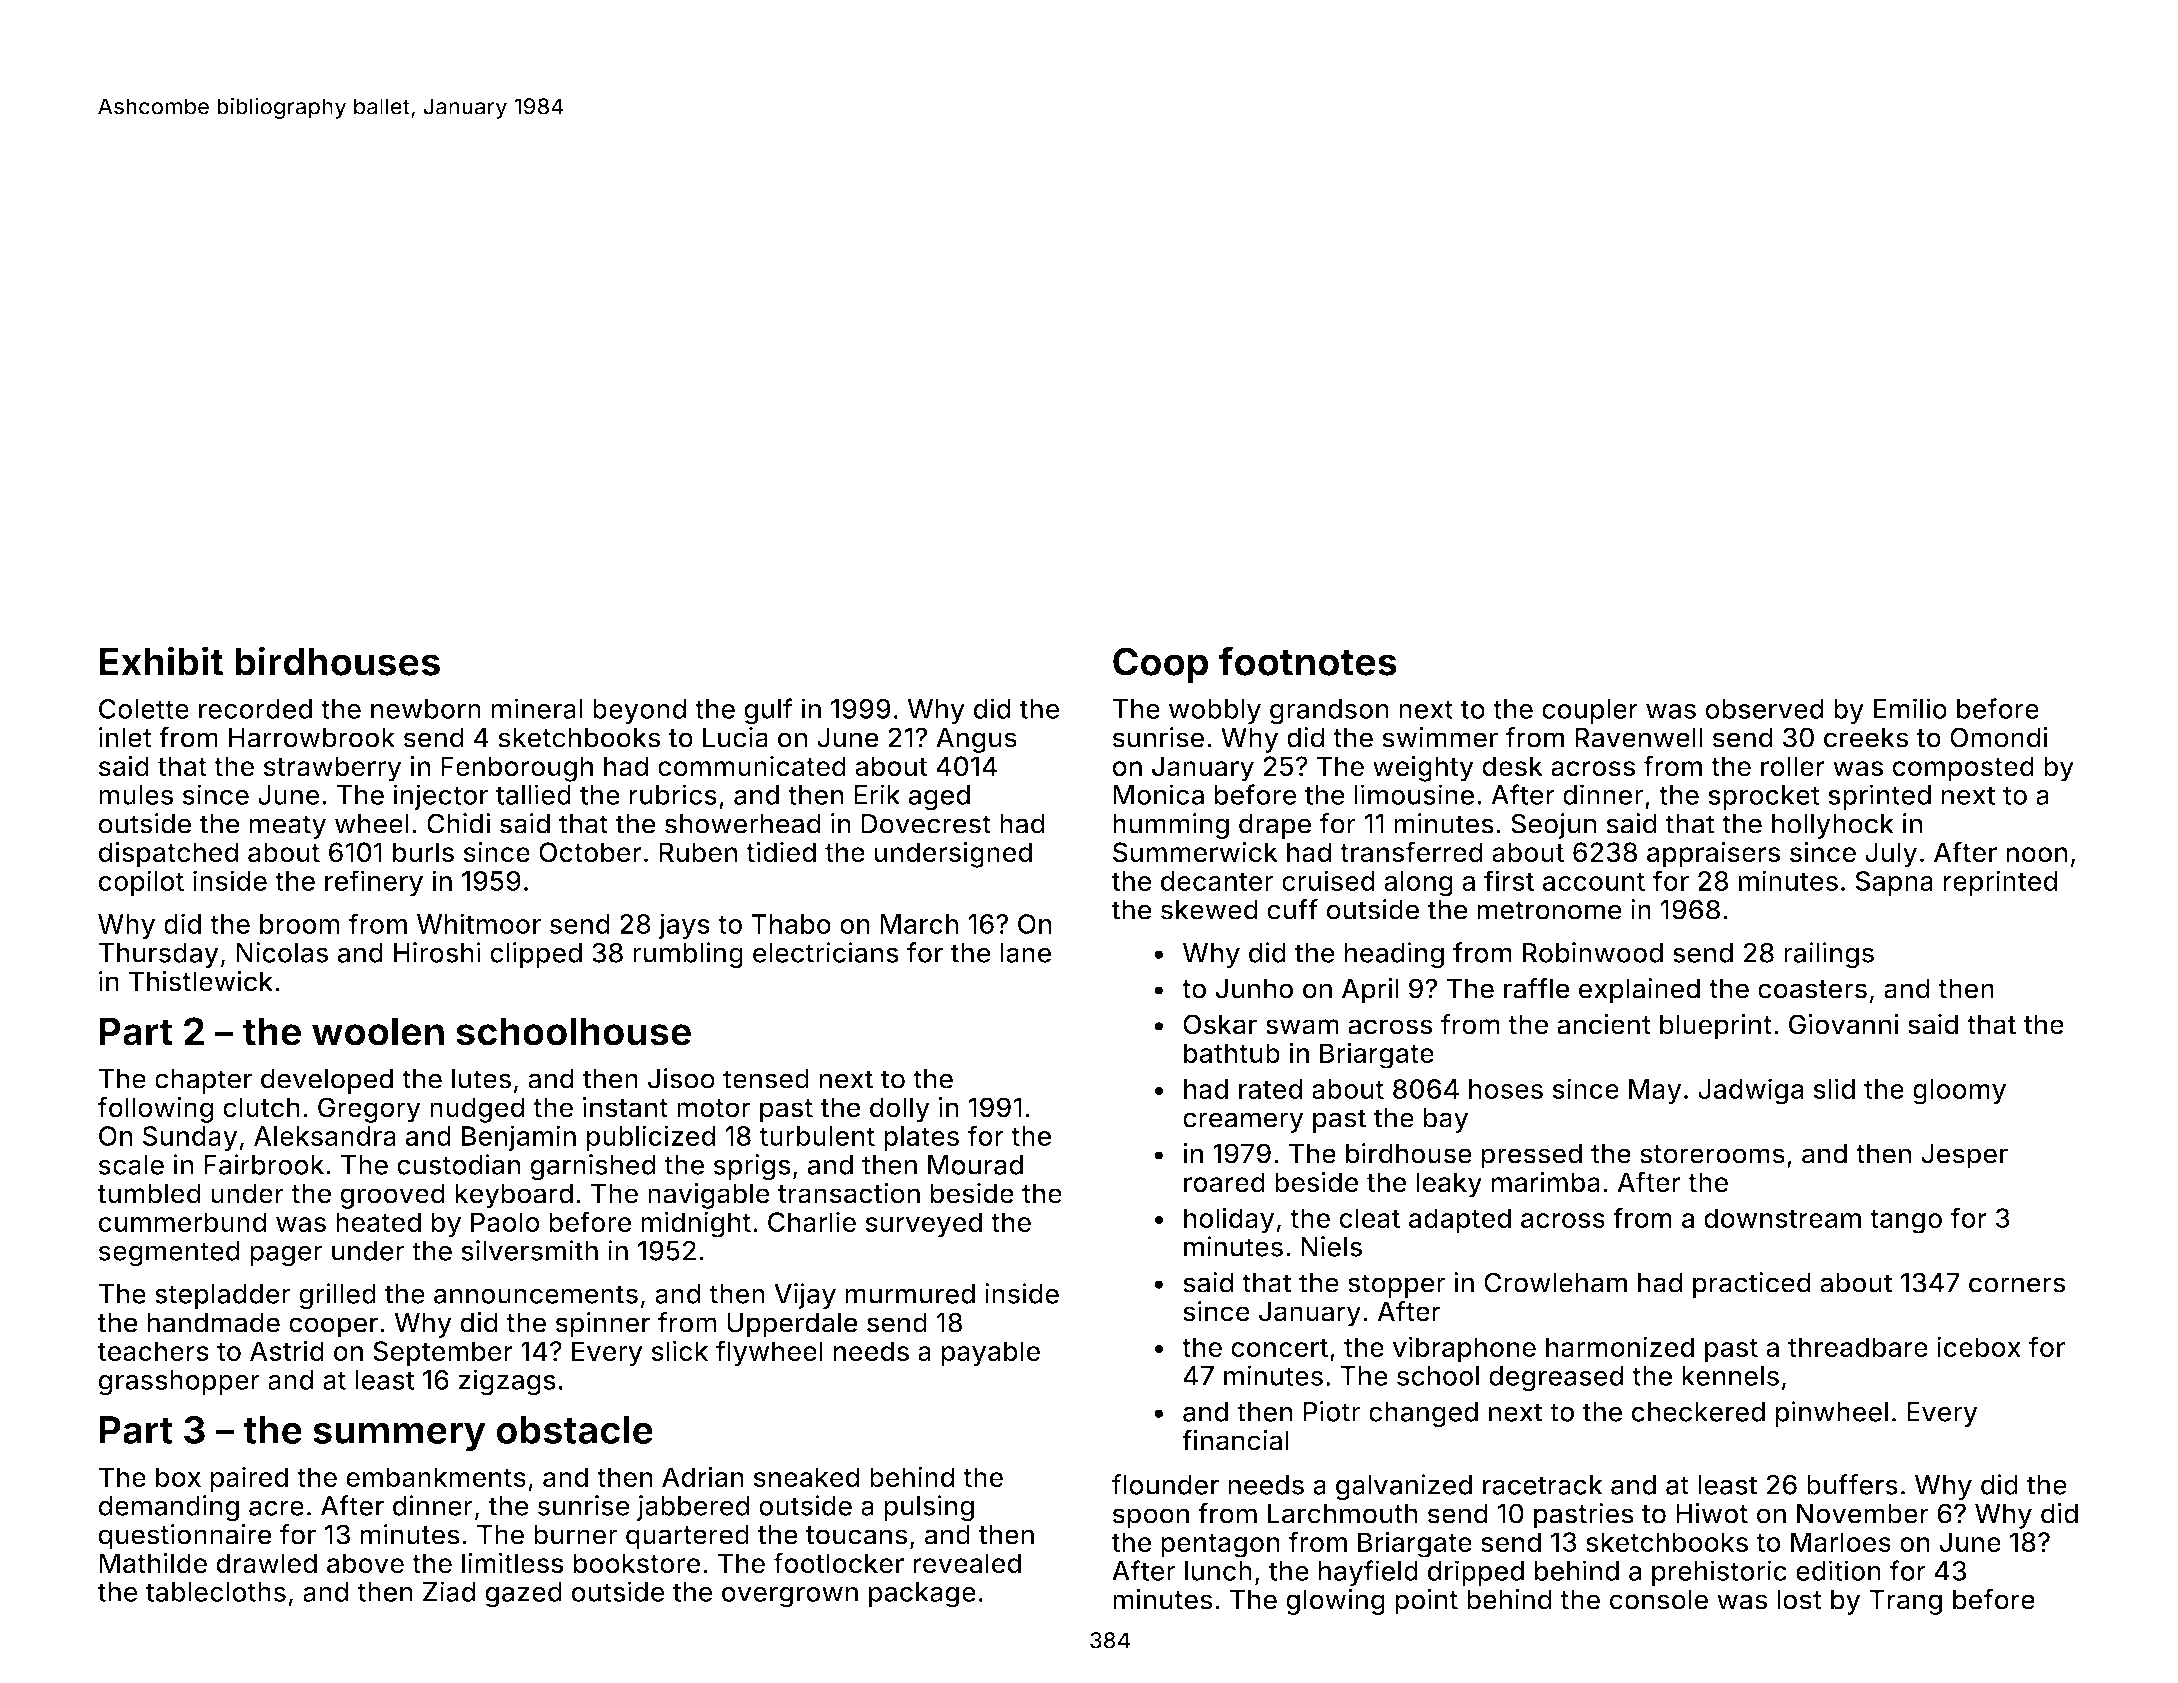  I want to click on cummerbund, so click(183, 1222).
